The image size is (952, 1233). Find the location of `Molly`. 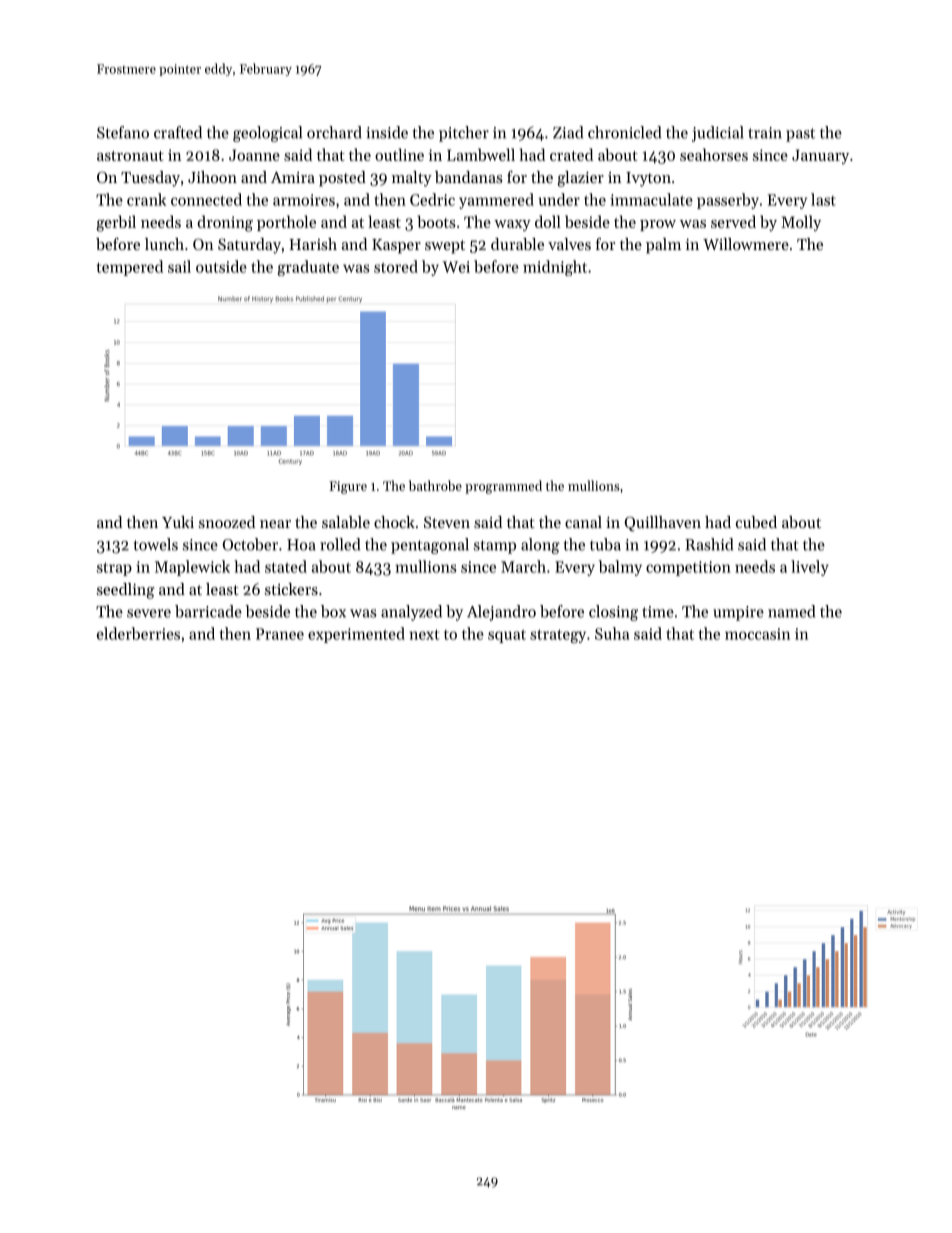

Molly is located at coordinates (801, 223).
